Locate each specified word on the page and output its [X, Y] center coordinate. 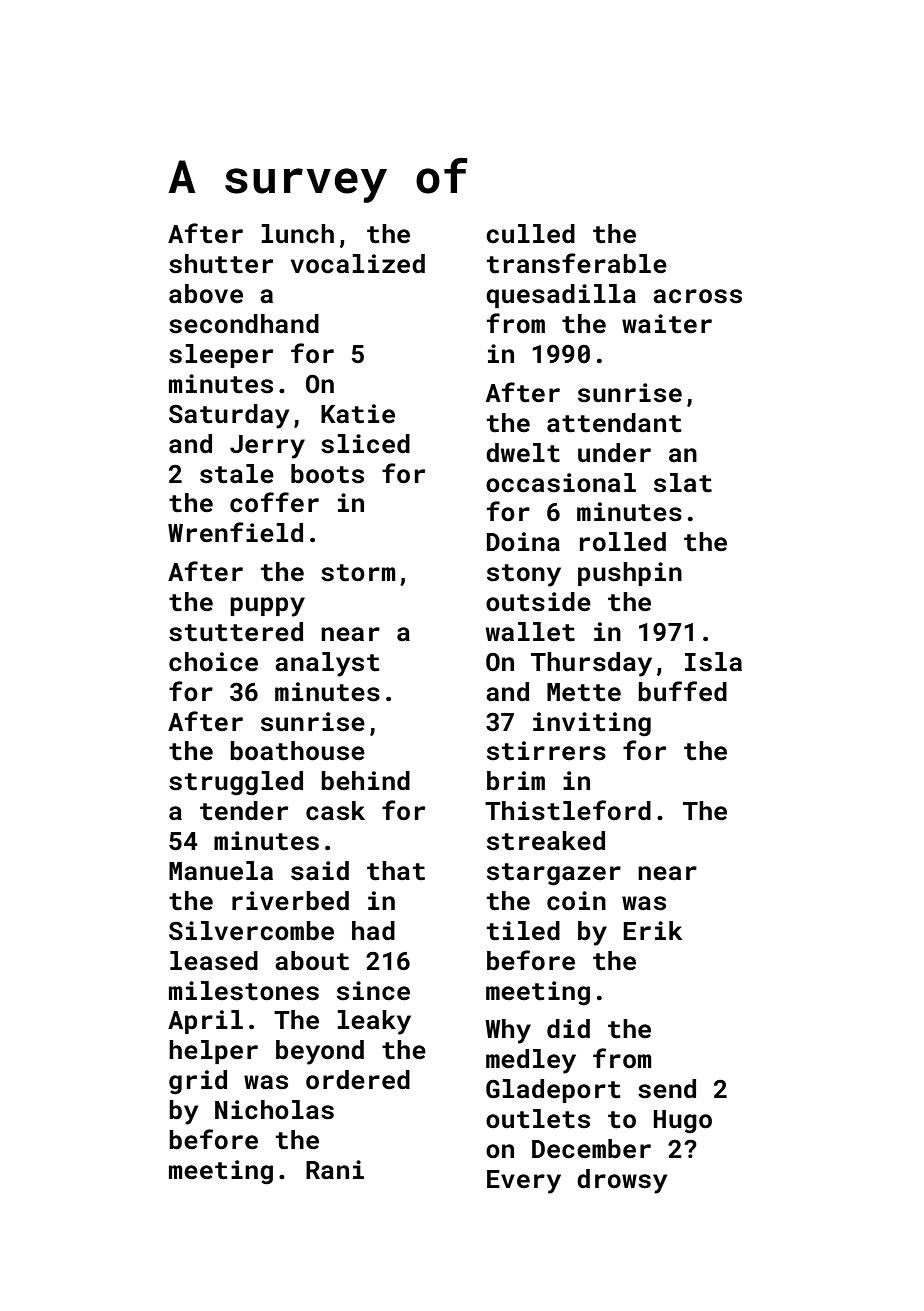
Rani [335, 1169]
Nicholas [274, 1110]
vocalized [358, 264]
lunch [297, 234]
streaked [546, 841]
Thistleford [568, 810]
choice [213, 662]
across [697, 296]
